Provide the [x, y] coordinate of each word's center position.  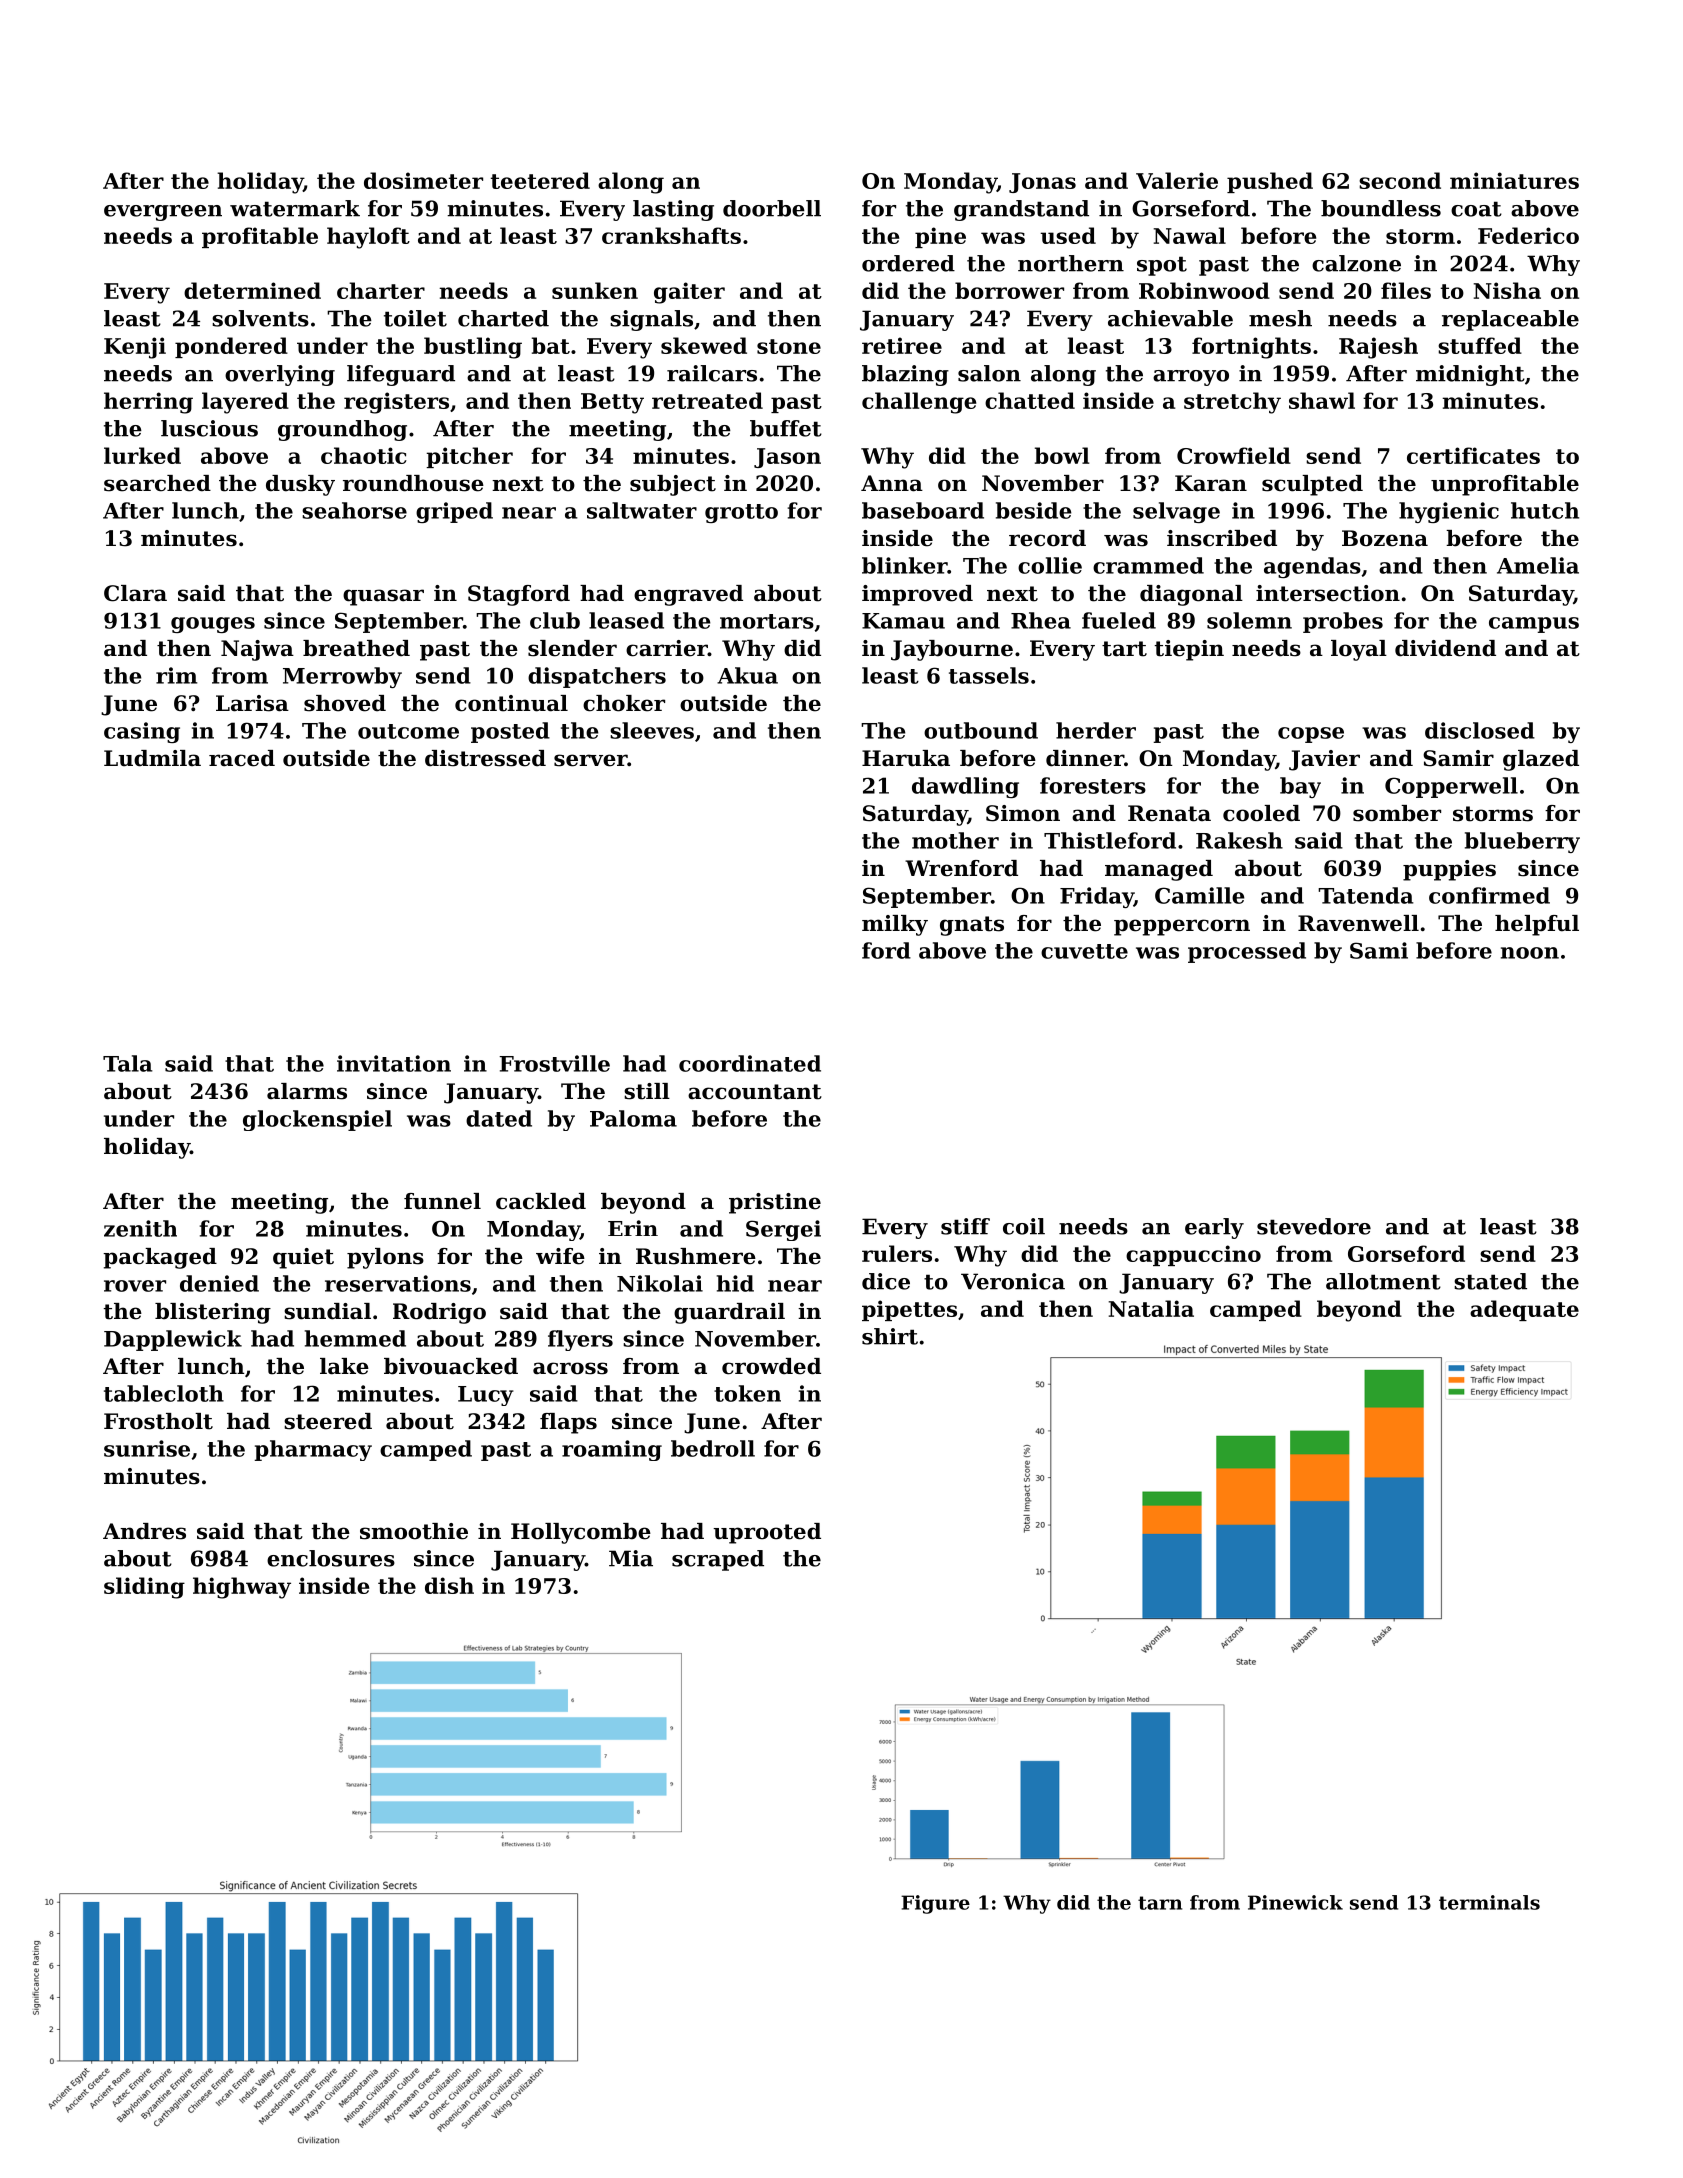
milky [895, 925]
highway [242, 1588]
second [1400, 180]
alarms [307, 1091]
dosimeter [423, 180]
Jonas [1042, 183]
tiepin [1189, 650]
